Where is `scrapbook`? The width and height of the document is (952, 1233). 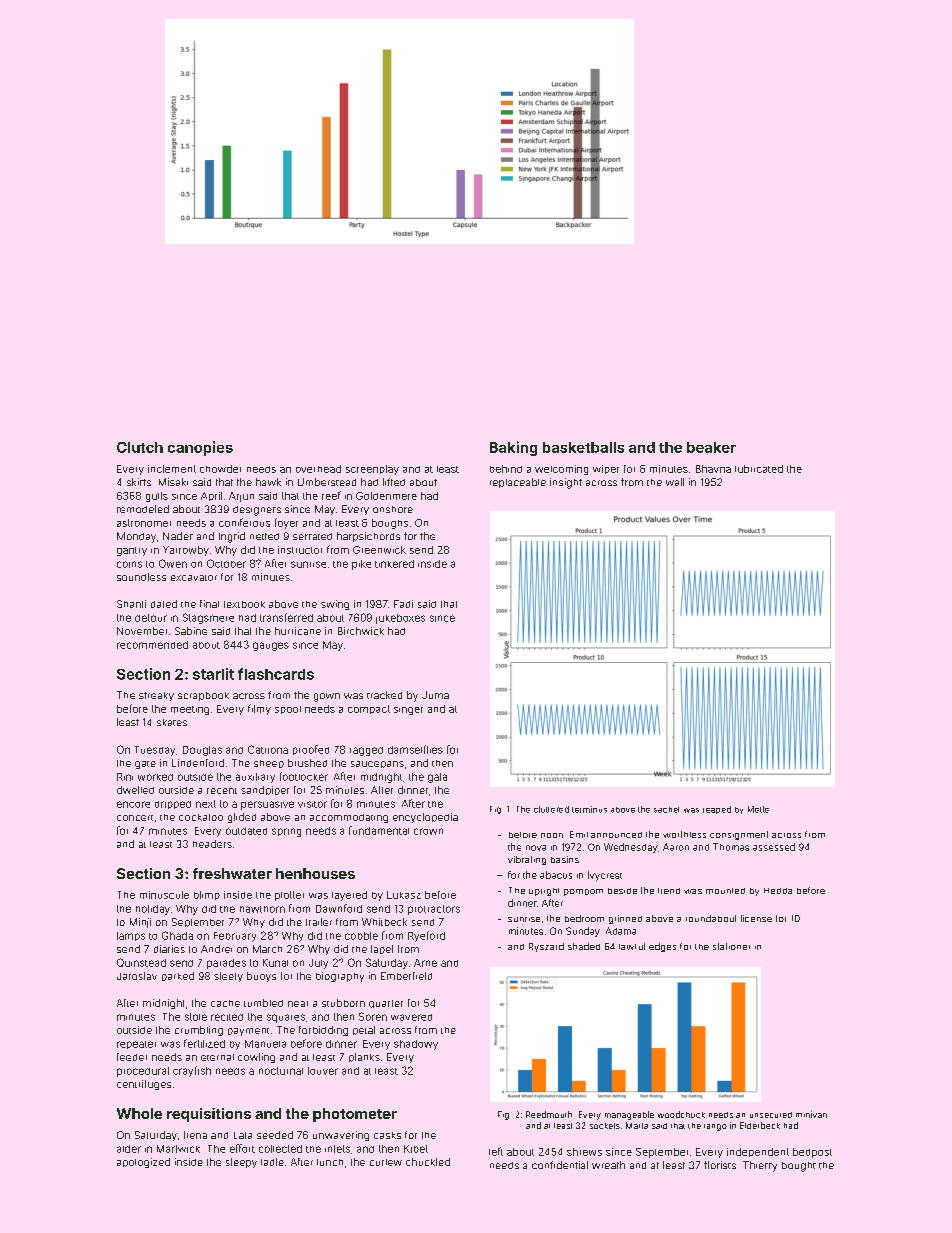 scrapbook is located at coordinates (203, 696).
